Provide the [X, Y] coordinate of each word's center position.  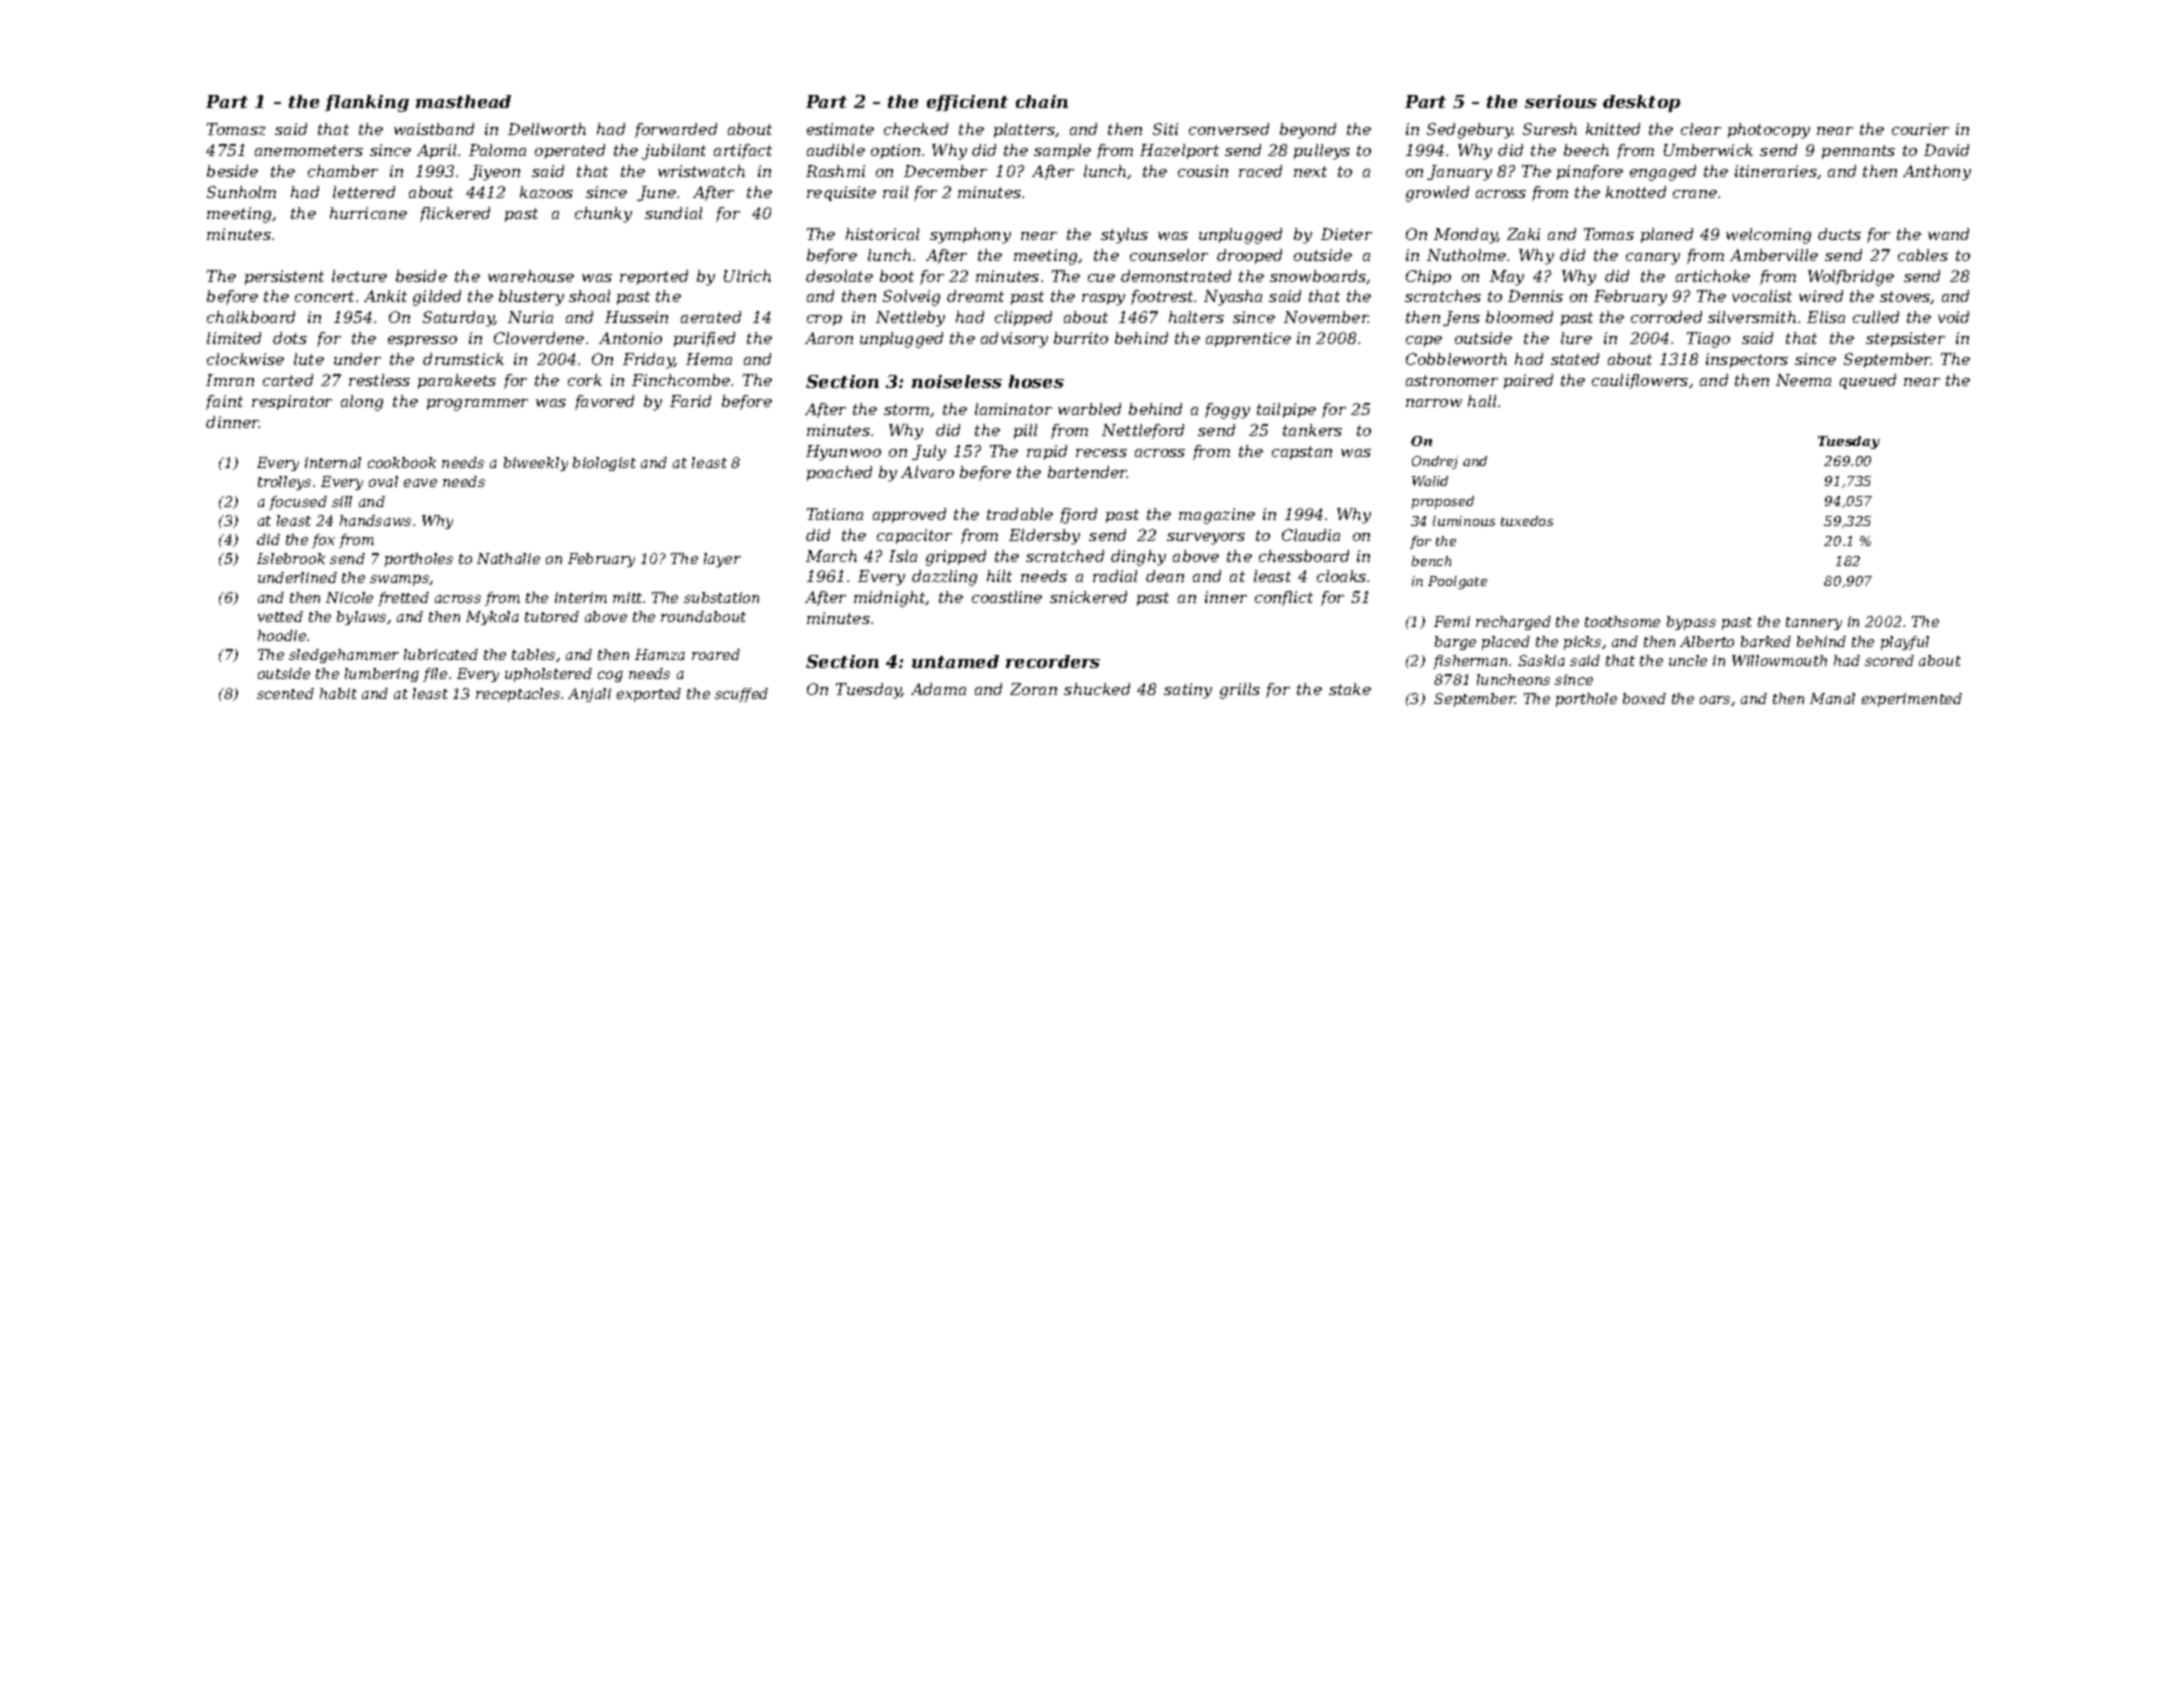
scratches [1443, 296]
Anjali [589, 695]
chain [1042, 101]
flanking [367, 103]
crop [824, 320]
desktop [1641, 103]
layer [722, 560]
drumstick [463, 359]
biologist [604, 464]
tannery [1814, 623]
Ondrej [1435, 462]
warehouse [531, 276]
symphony [970, 236]
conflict [1284, 598]
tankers [1312, 430]
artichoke [1713, 276]
